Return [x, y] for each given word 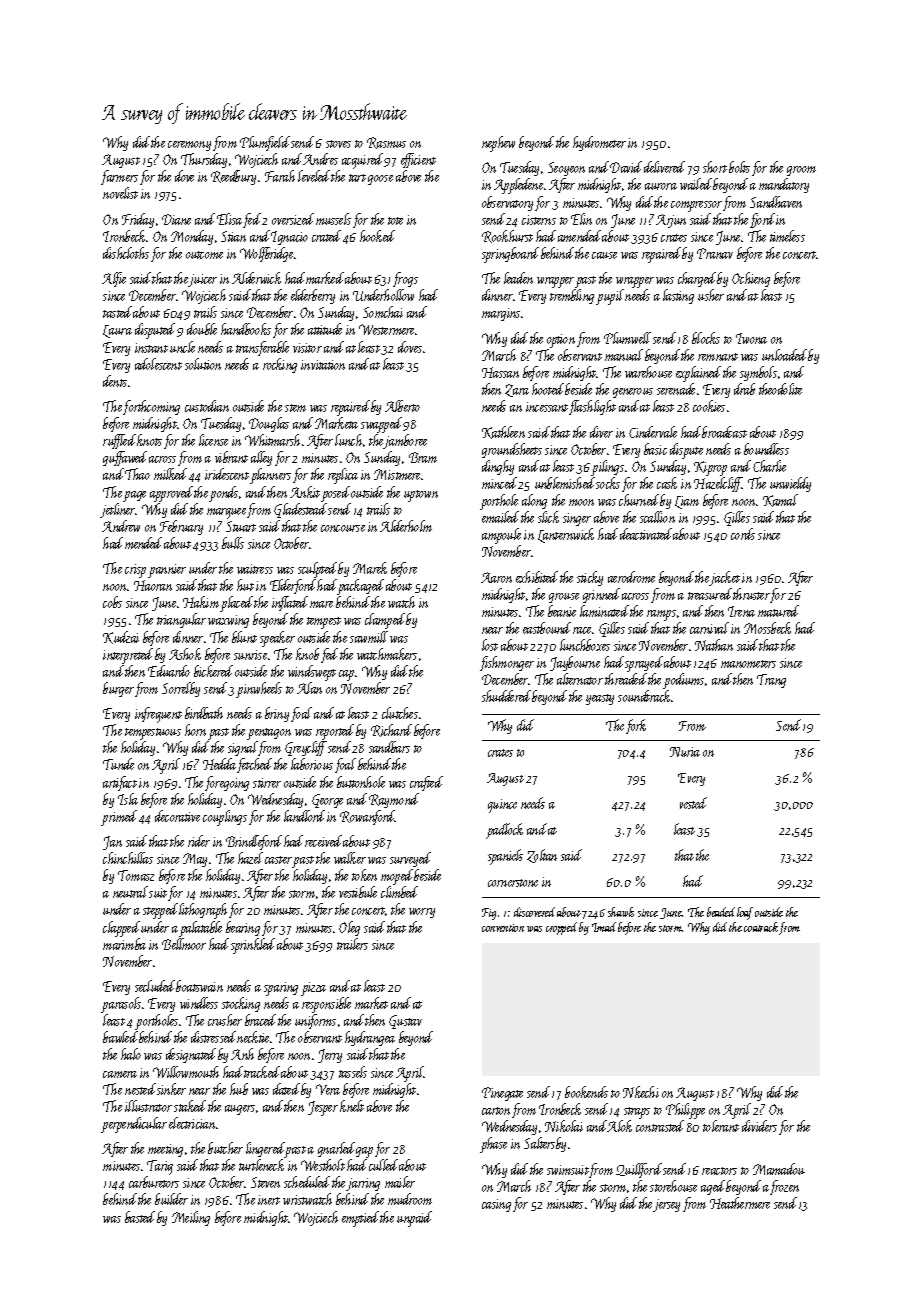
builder [171, 1199]
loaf [745, 913]
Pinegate [502, 1094]
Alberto [402, 406]
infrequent [158, 715]
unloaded [784, 355]
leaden [518, 278]
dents [115, 381]
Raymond [394, 800]
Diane [176, 219]
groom [801, 171]
